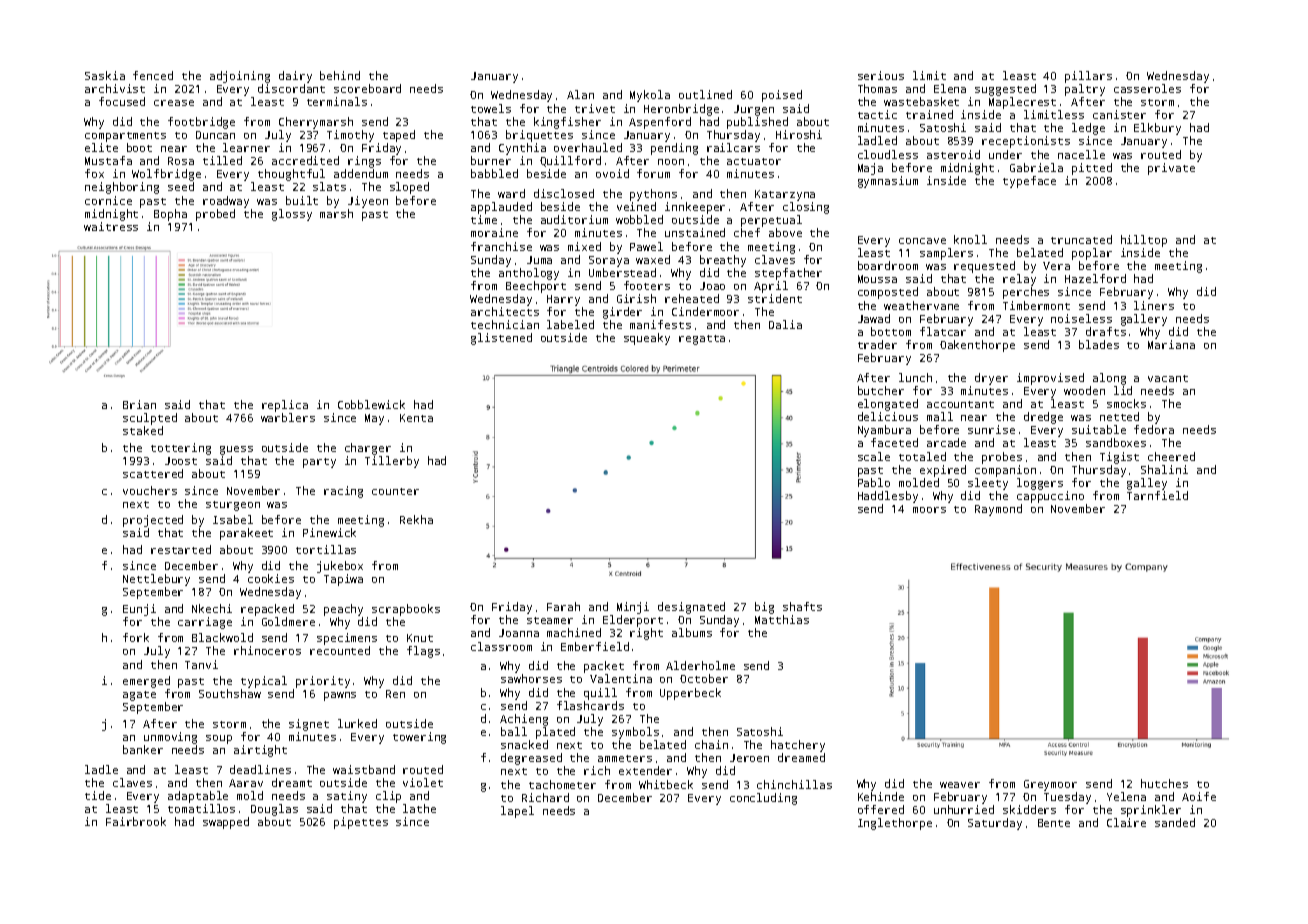  Describe the element at coordinates (136, 821) in the document. I see `Fairbrook` at that location.
